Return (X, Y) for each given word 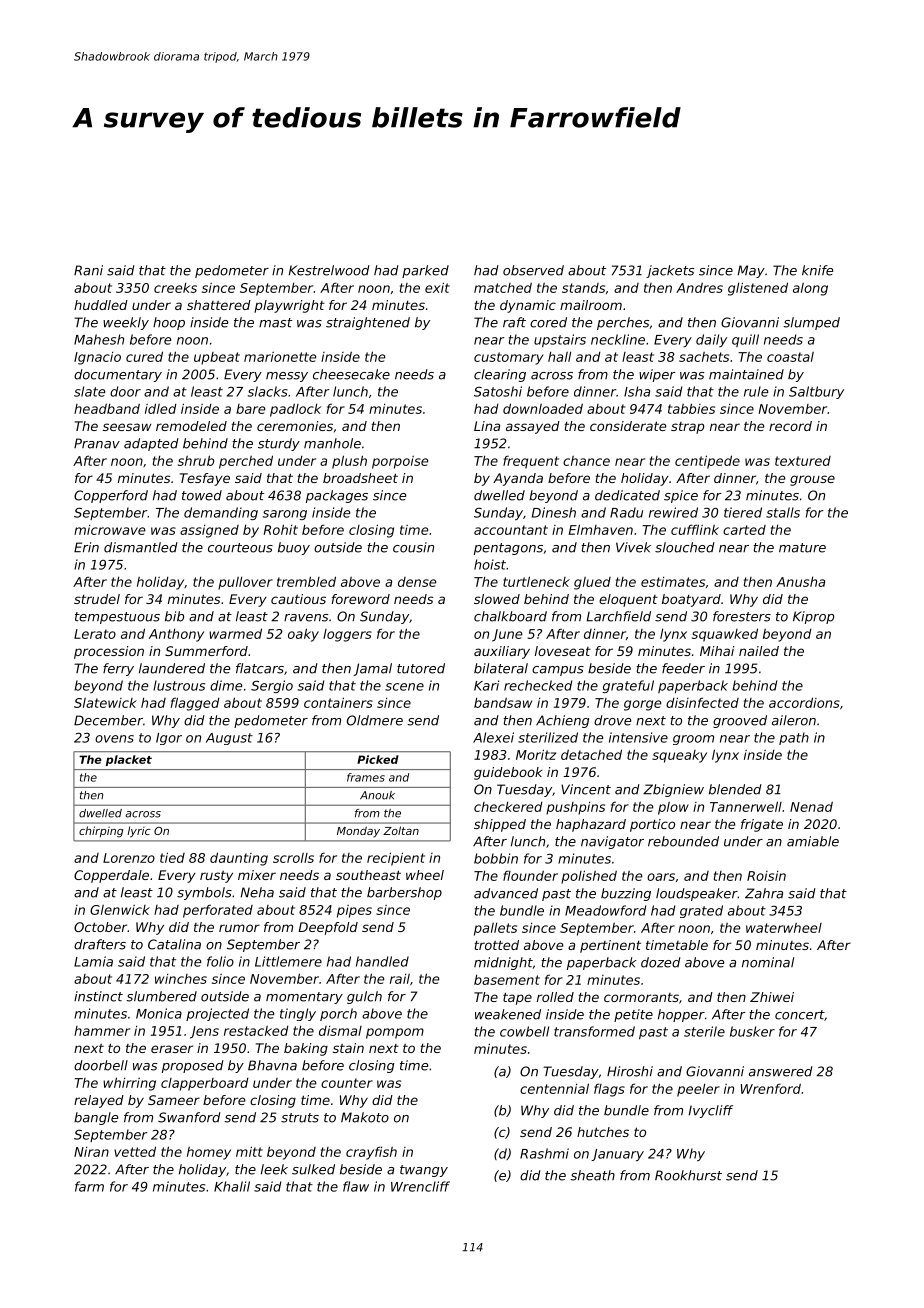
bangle (96, 1118)
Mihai (717, 651)
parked (425, 271)
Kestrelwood (329, 270)
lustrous (179, 685)
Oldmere (375, 720)
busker (752, 1031)
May (751, 271)
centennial (554, 1088)
